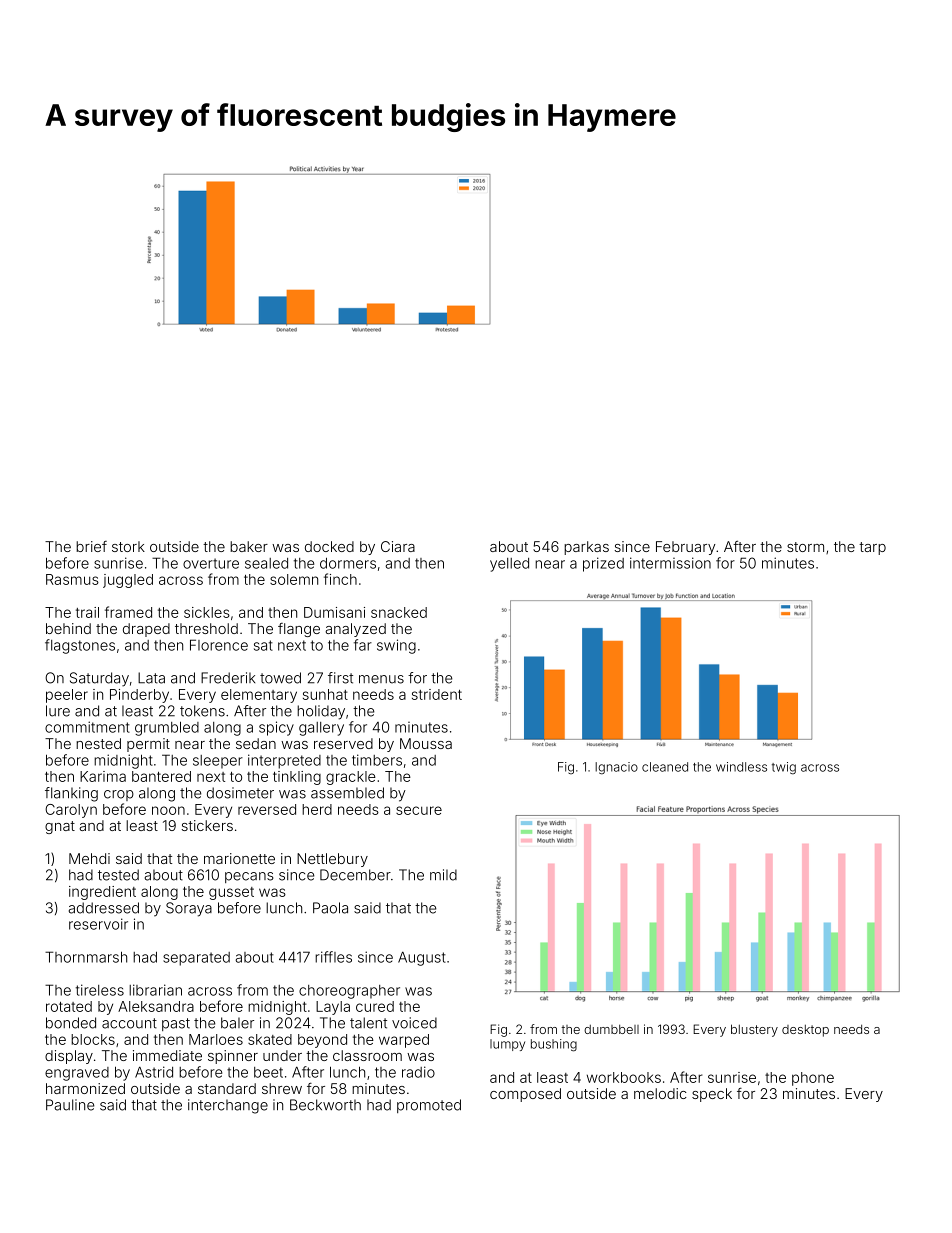  I want to click on secure, so click(419, 810).
